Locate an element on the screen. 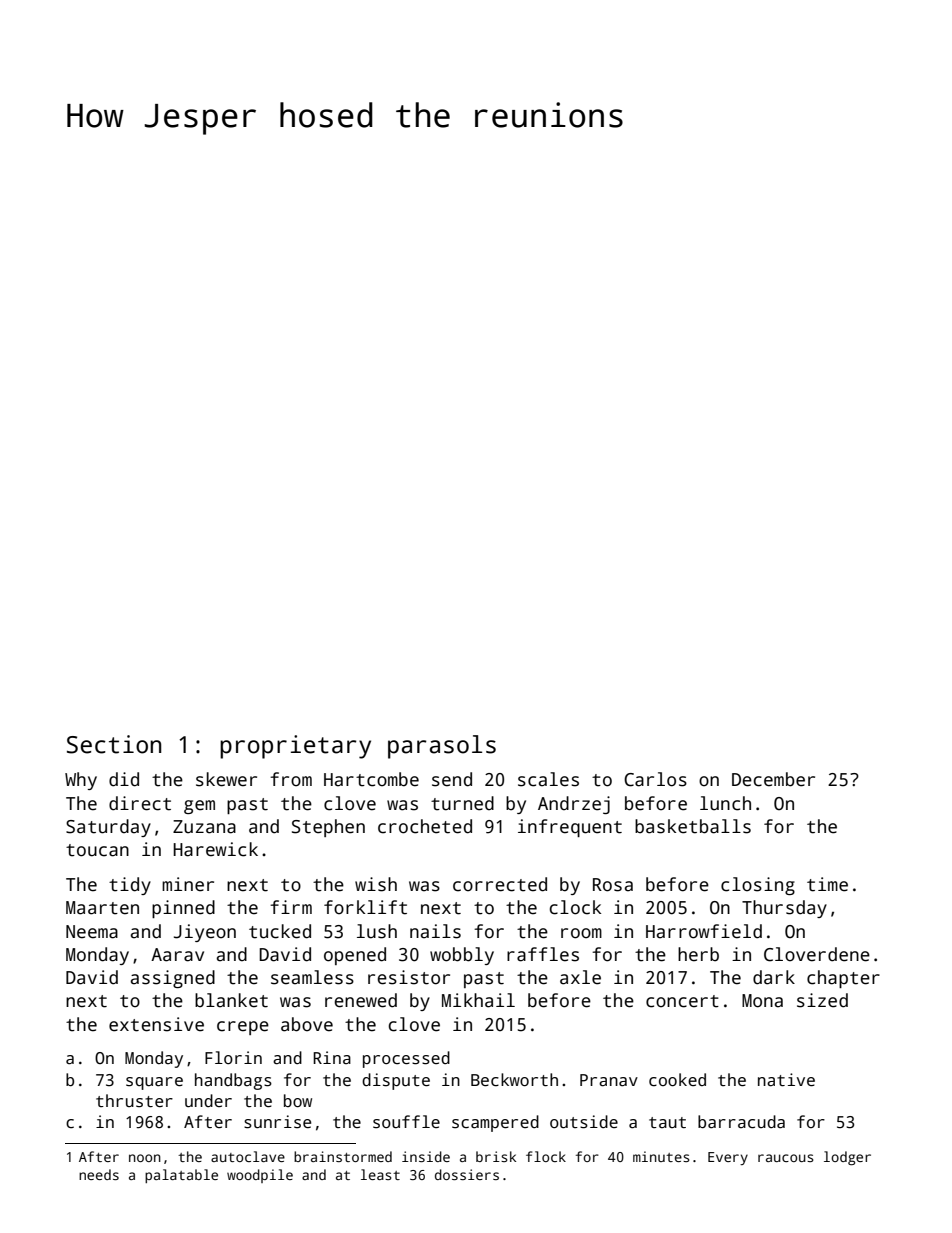  square is located at coordinates (154, 1083).
